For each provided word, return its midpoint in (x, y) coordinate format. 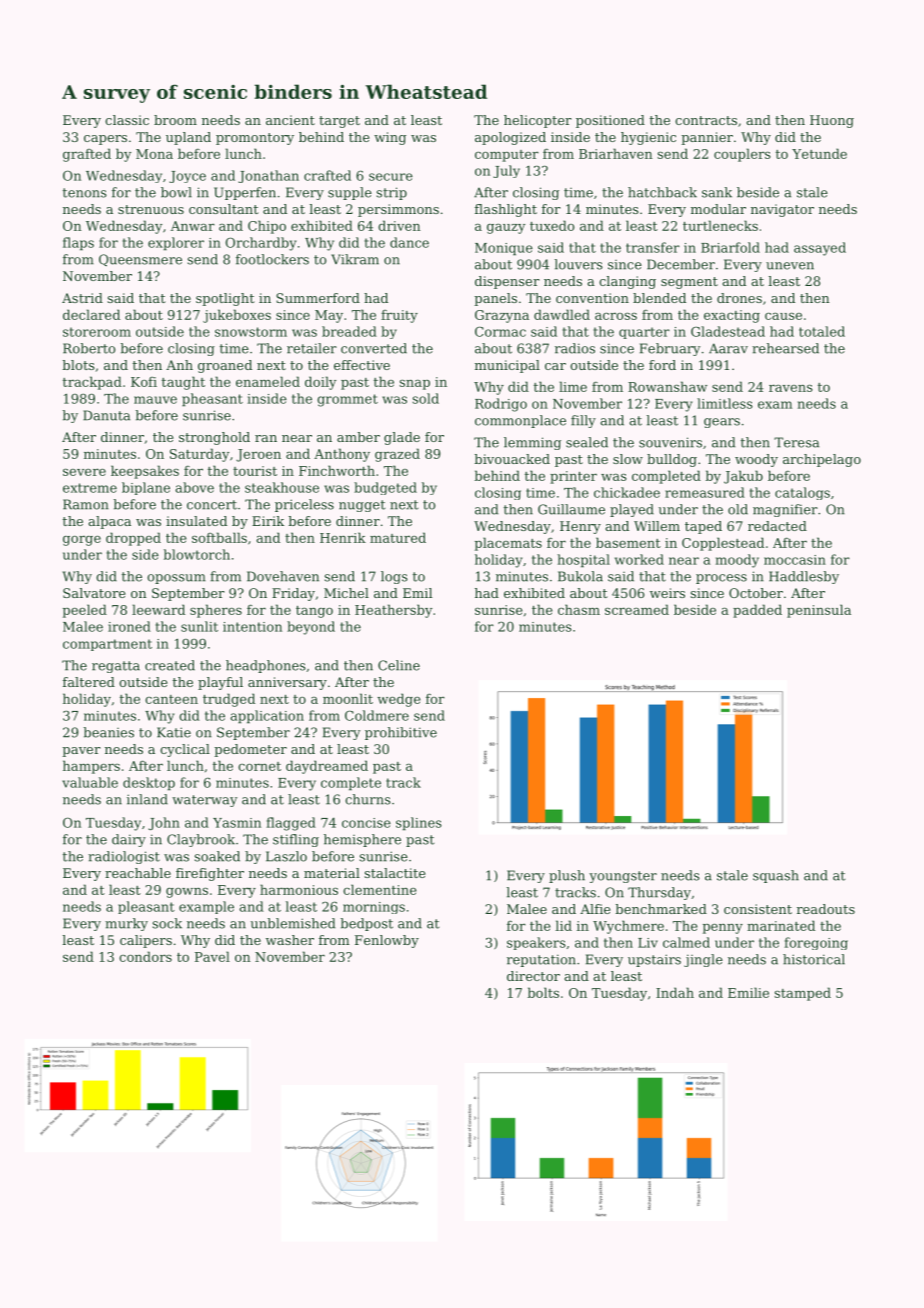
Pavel (212, 956)
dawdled (562, 314)
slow (628, 459)
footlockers (272, 259)
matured (398, 537)
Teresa (796, 442)
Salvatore (94, 593)
